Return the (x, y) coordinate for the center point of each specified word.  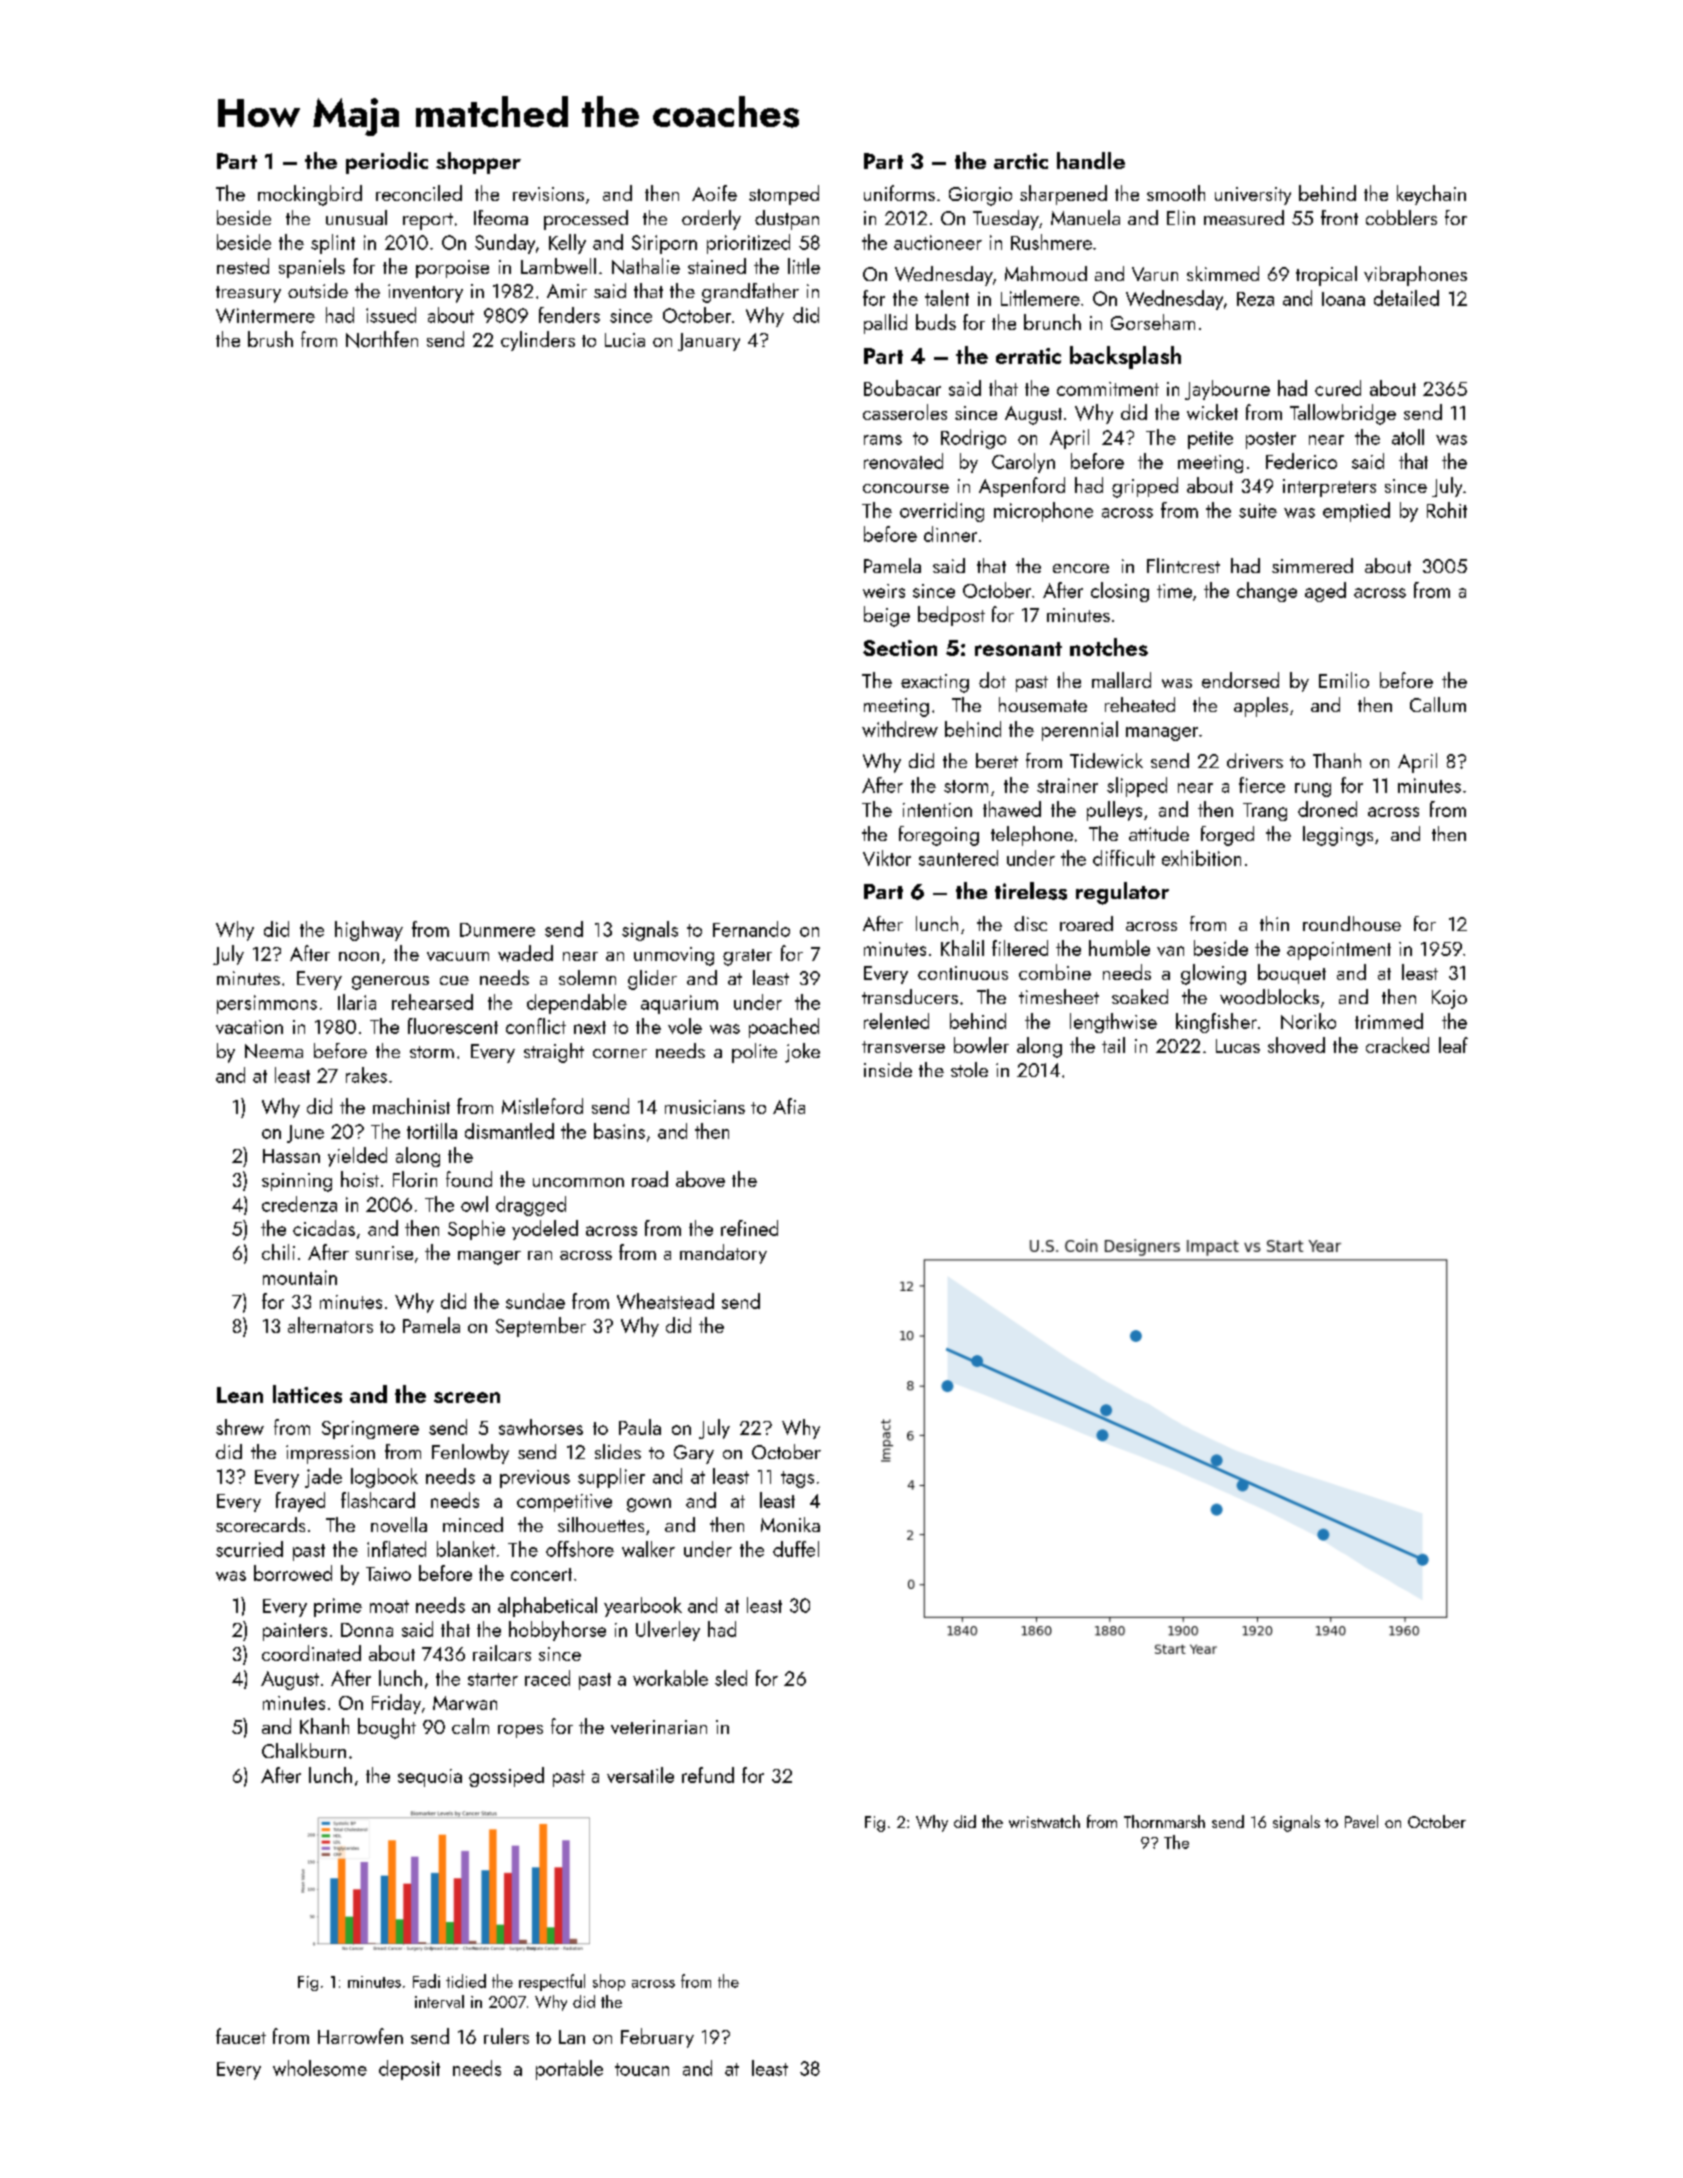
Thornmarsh (1164, 1821)
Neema (274, 1051)
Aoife (714, 193)
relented (896, 1021)
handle (1091, 160)
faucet (241, 2036)
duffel (796, 1549)
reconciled (419, 193)
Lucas (1238, 1046)
